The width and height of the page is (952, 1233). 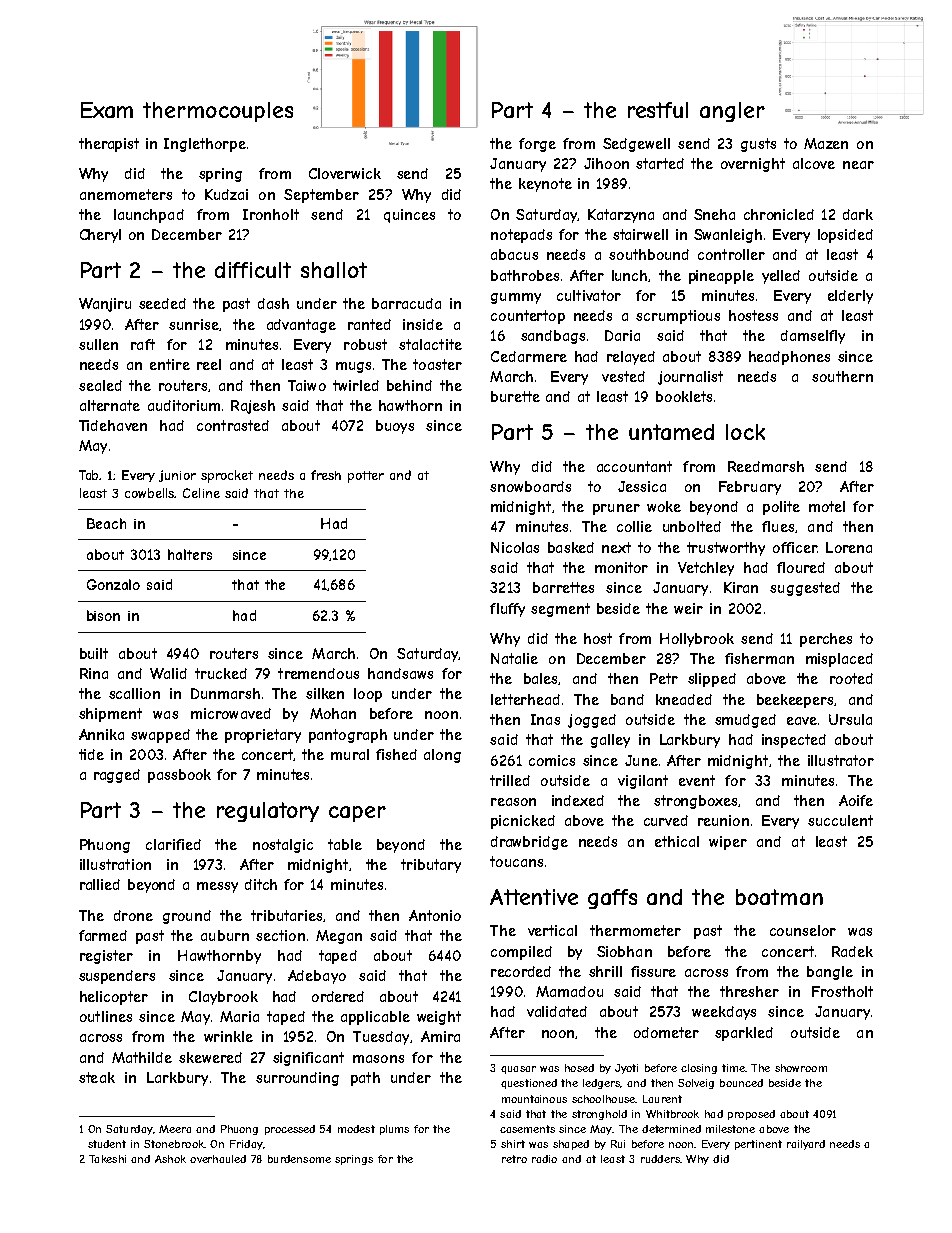 I want to click on angler, so click(x=732, y=112).
